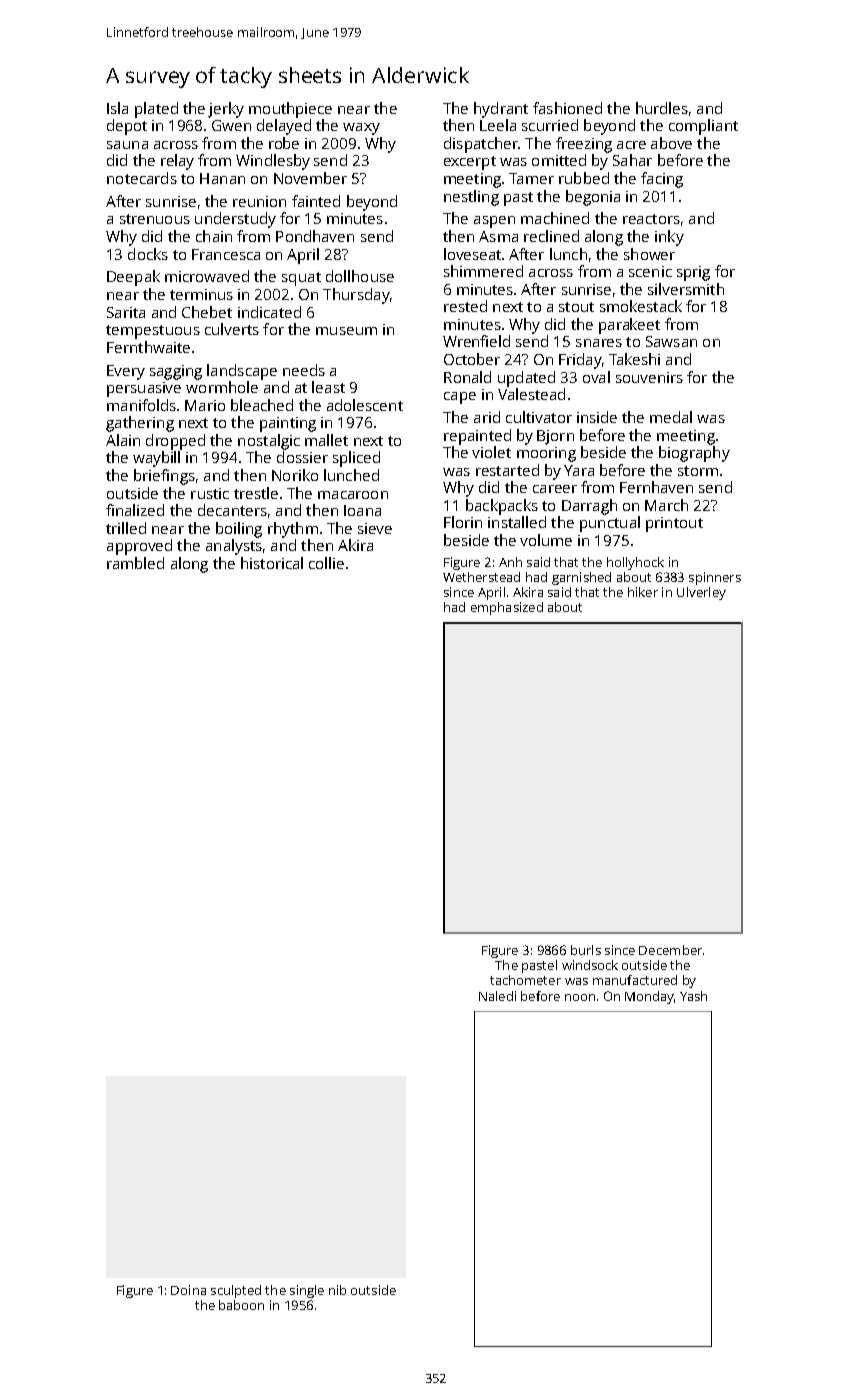 This screenshot has width=849, height=1400. What do you see at coordinates (497, 996) in the screenshot?
I see `Naledi` at bounding box center [497, 996].
